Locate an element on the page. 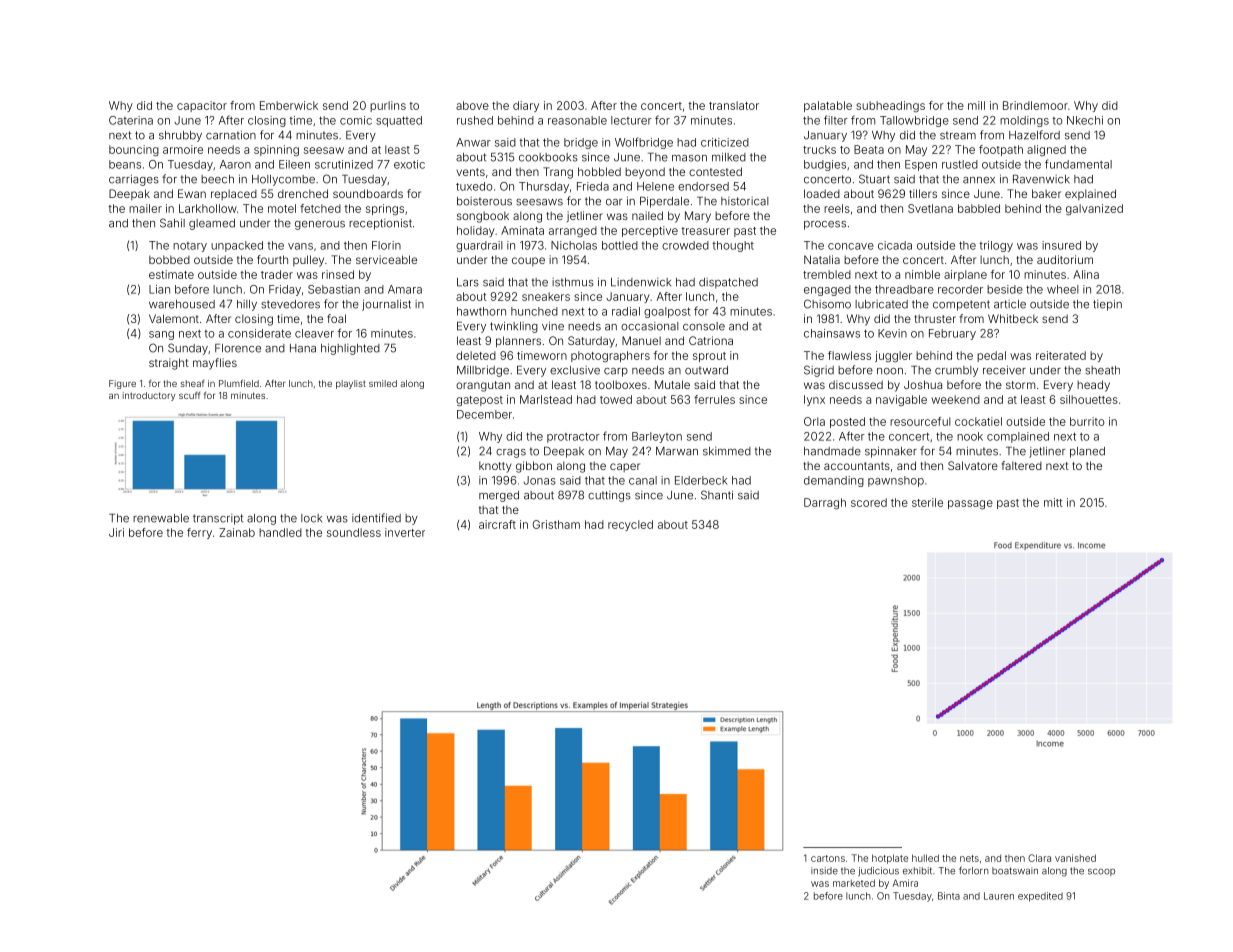  introductory is located at coordinates (149, 396).
